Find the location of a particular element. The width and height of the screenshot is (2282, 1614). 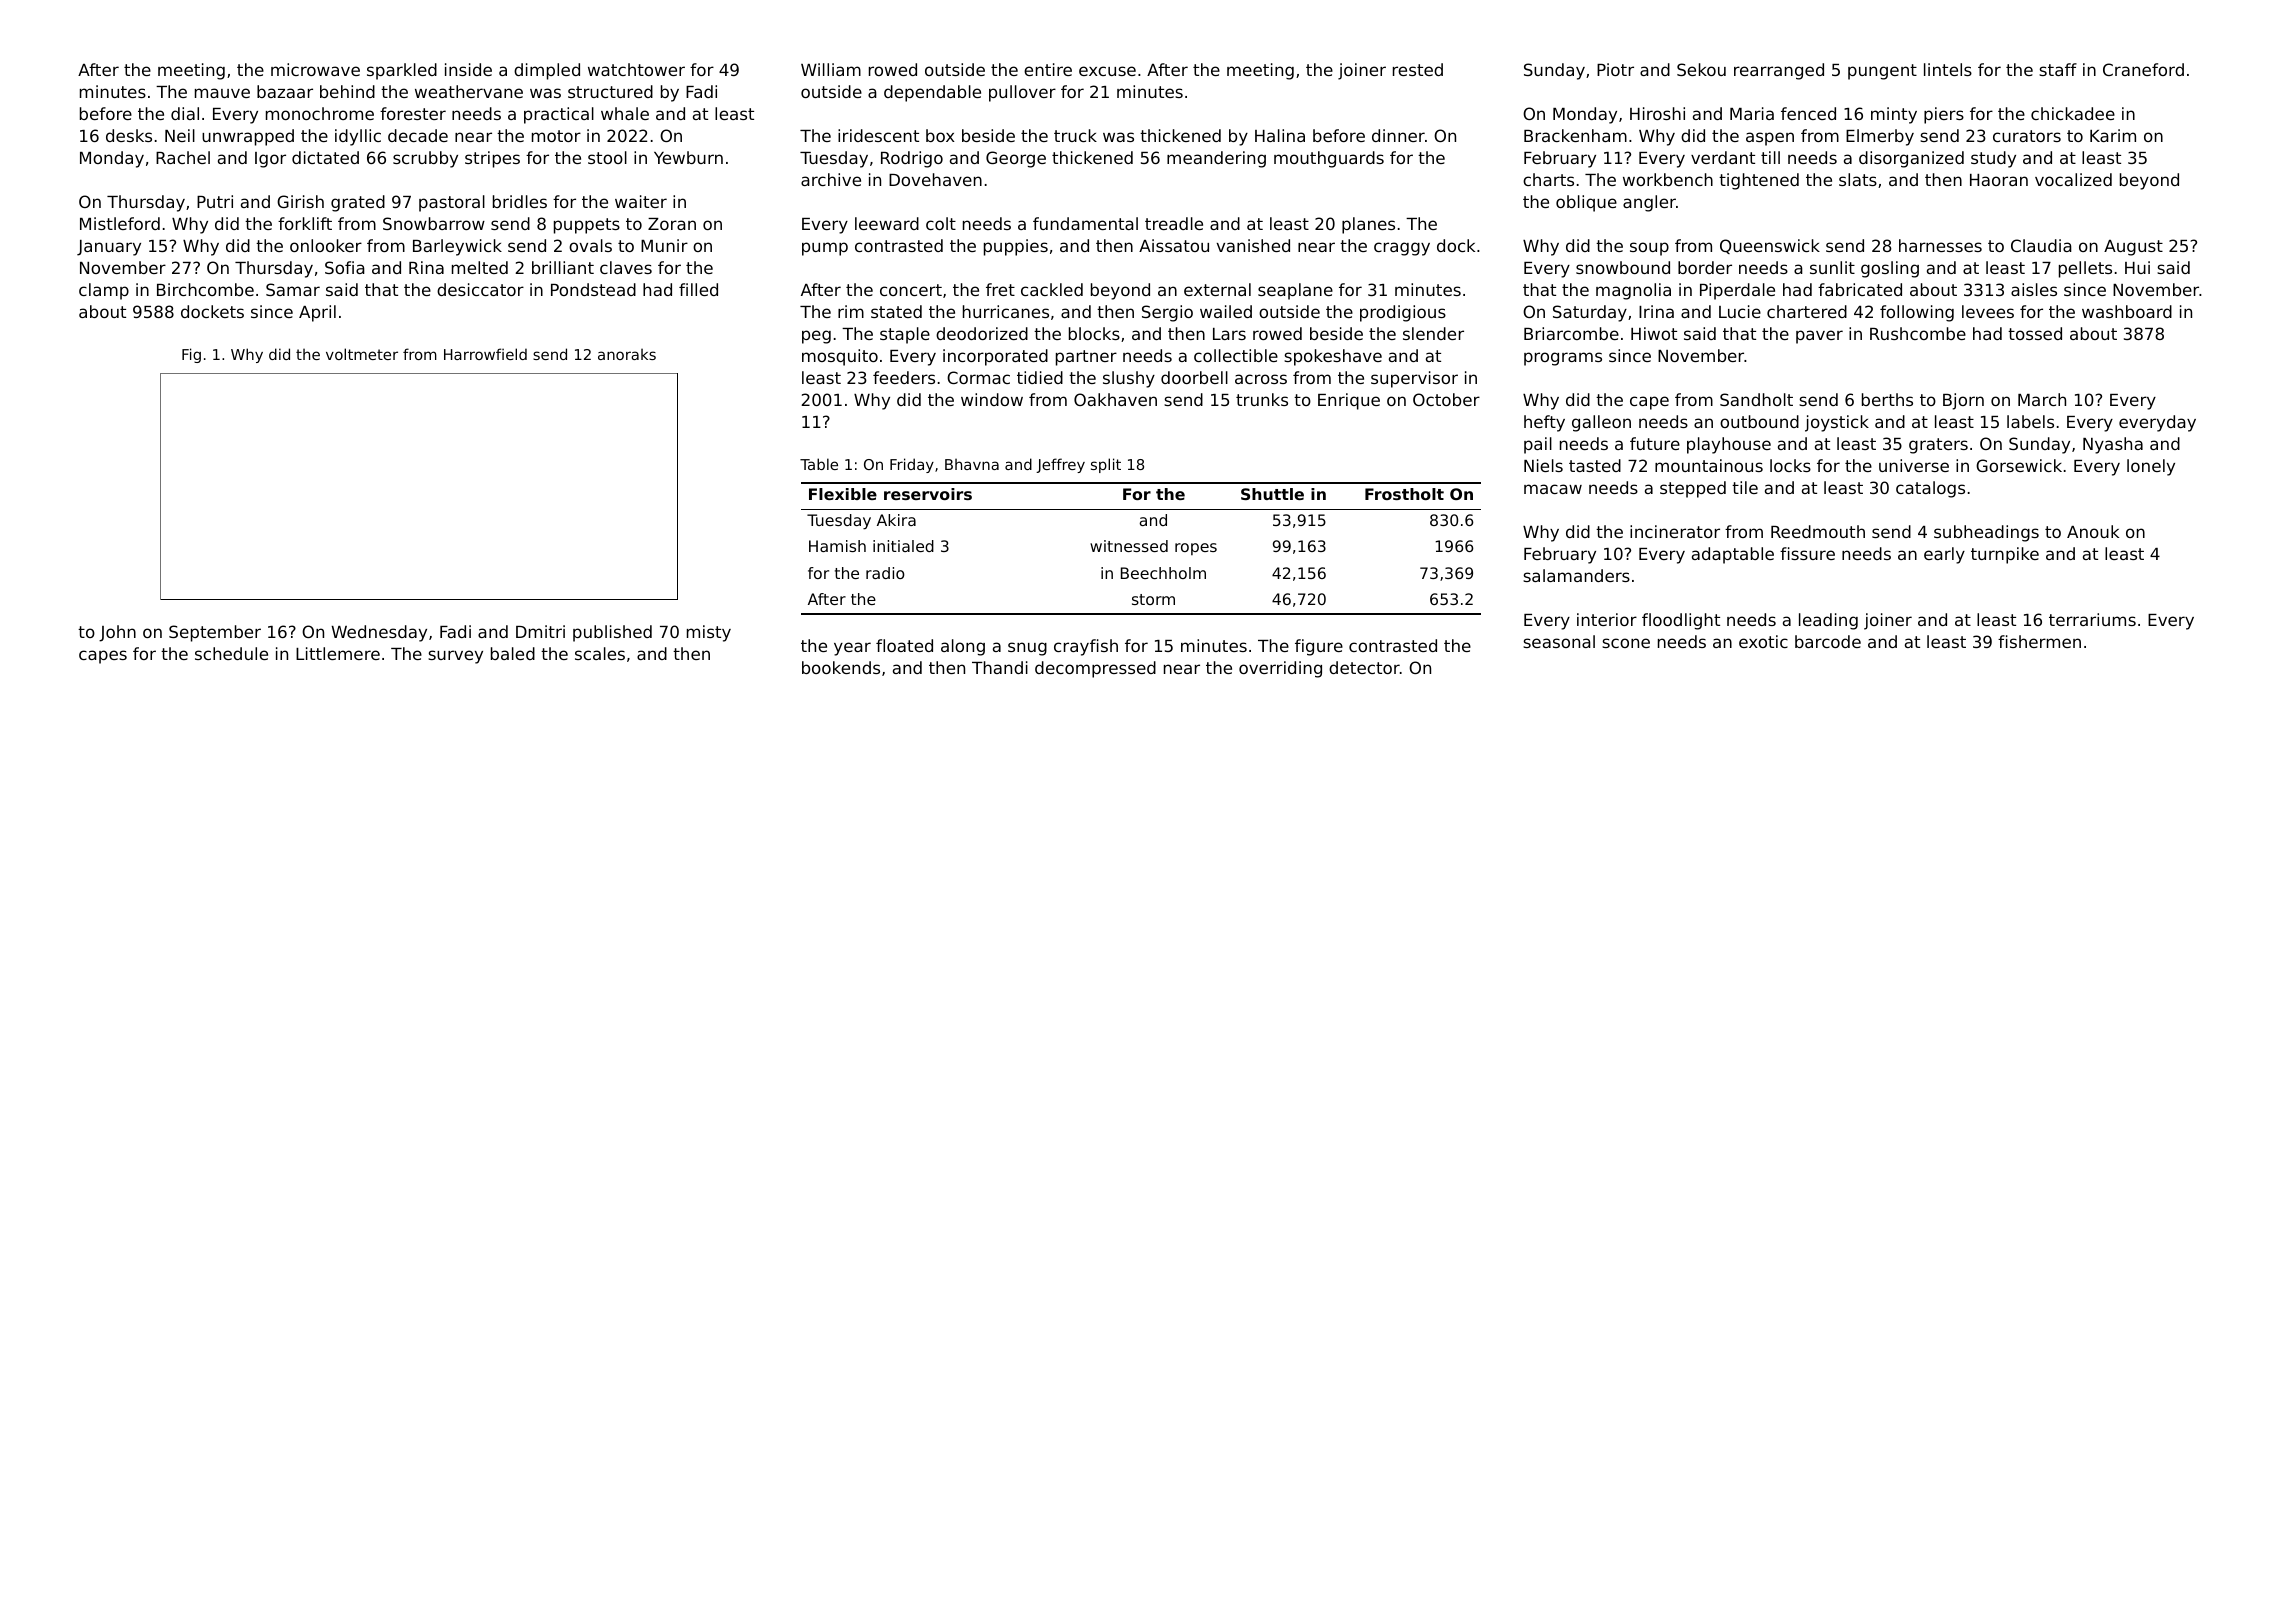

universe is located at coordinates (1914, 465).
